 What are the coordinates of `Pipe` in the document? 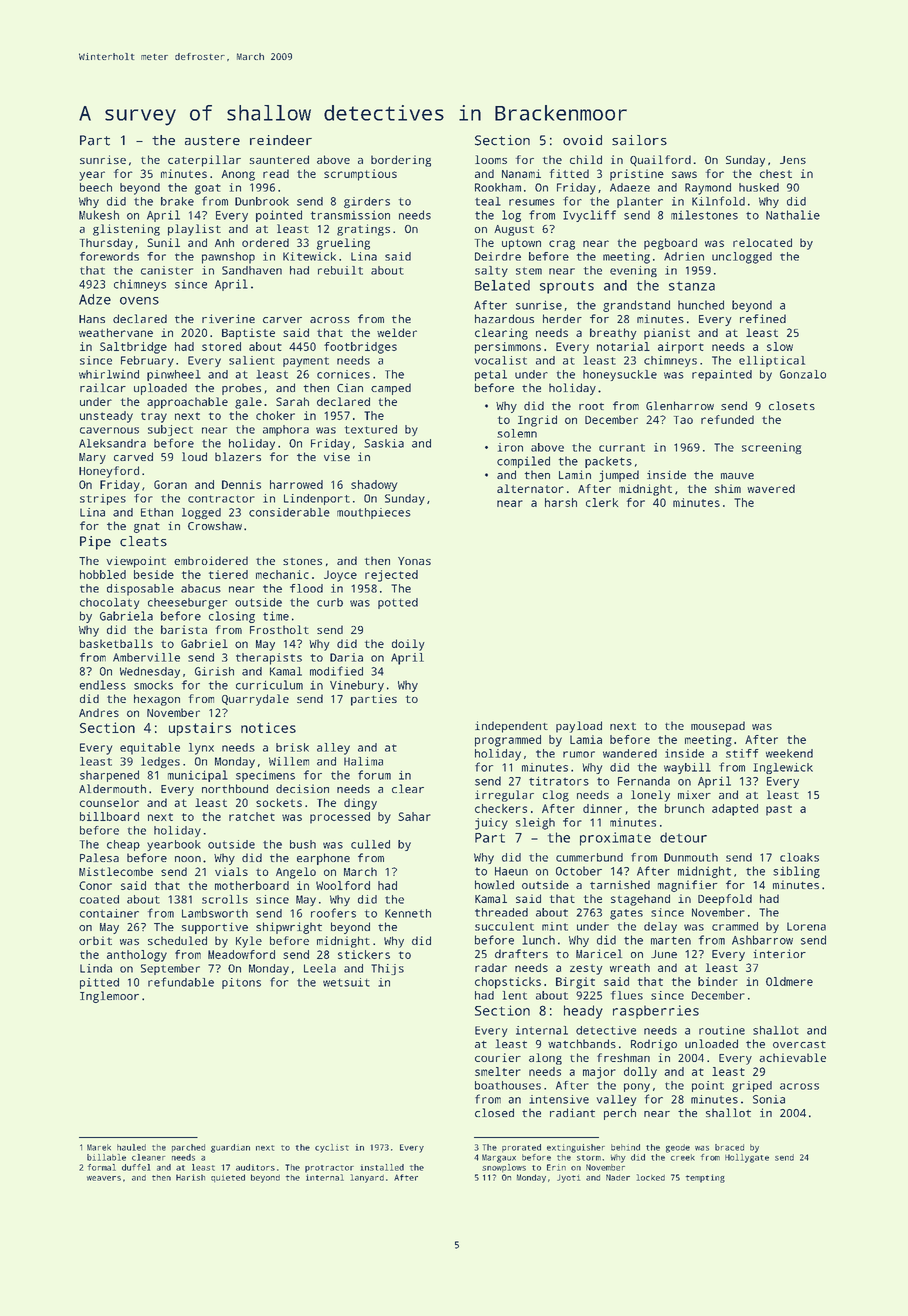 It's located at (95, 543).
